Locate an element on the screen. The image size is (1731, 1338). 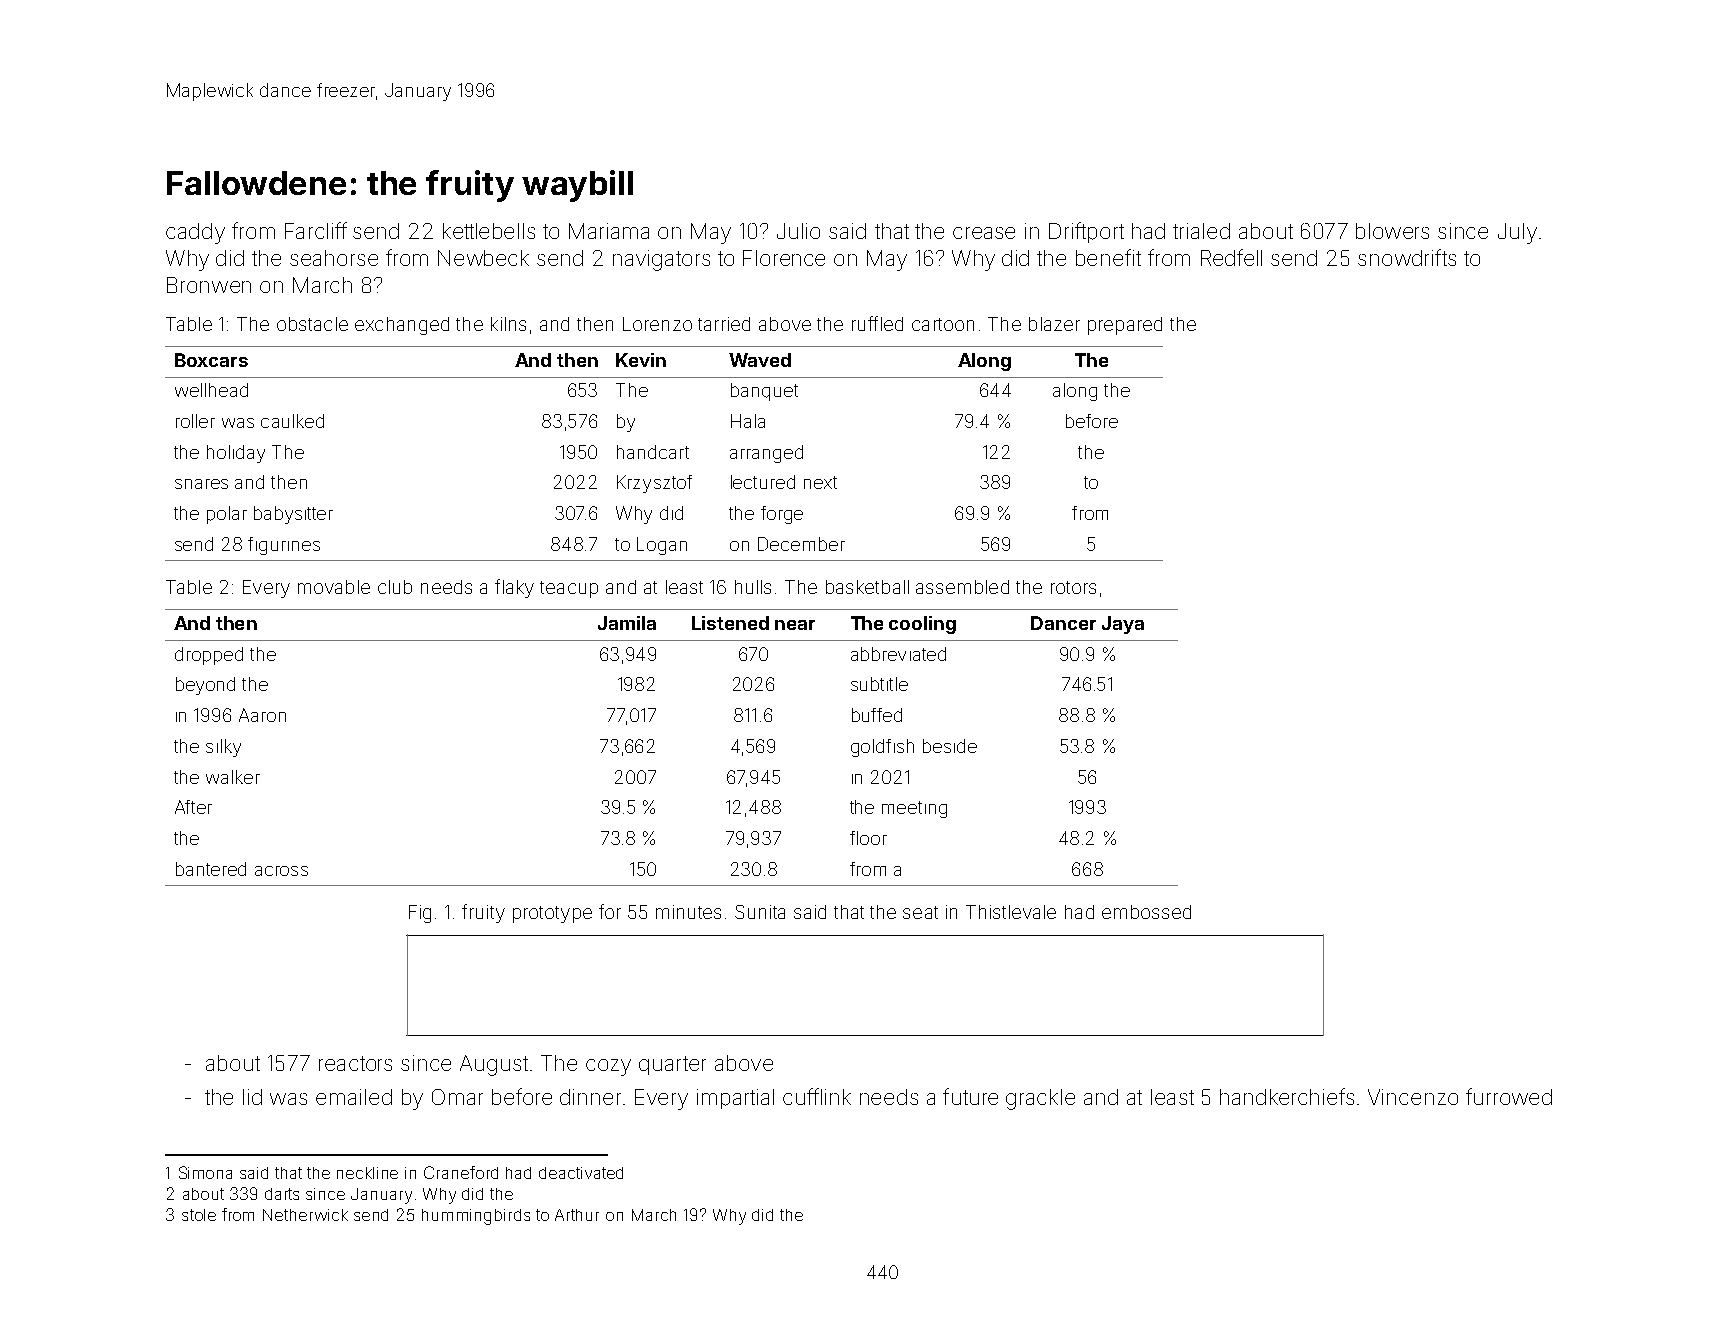
embossed is located at coordinates (1146, 912).
